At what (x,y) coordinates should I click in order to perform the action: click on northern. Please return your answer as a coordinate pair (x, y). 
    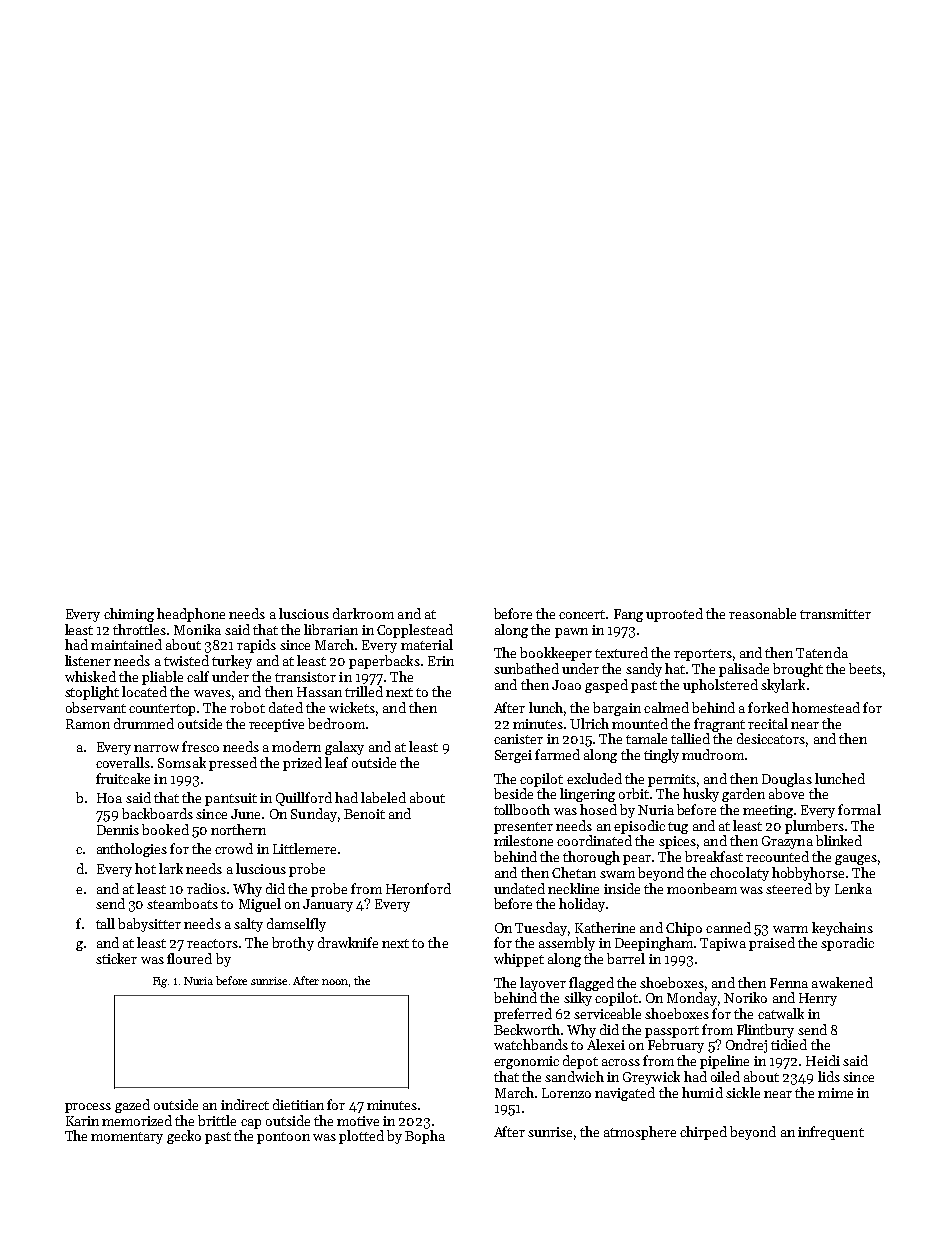
    Looking at the image, I should click on (238, 829).
